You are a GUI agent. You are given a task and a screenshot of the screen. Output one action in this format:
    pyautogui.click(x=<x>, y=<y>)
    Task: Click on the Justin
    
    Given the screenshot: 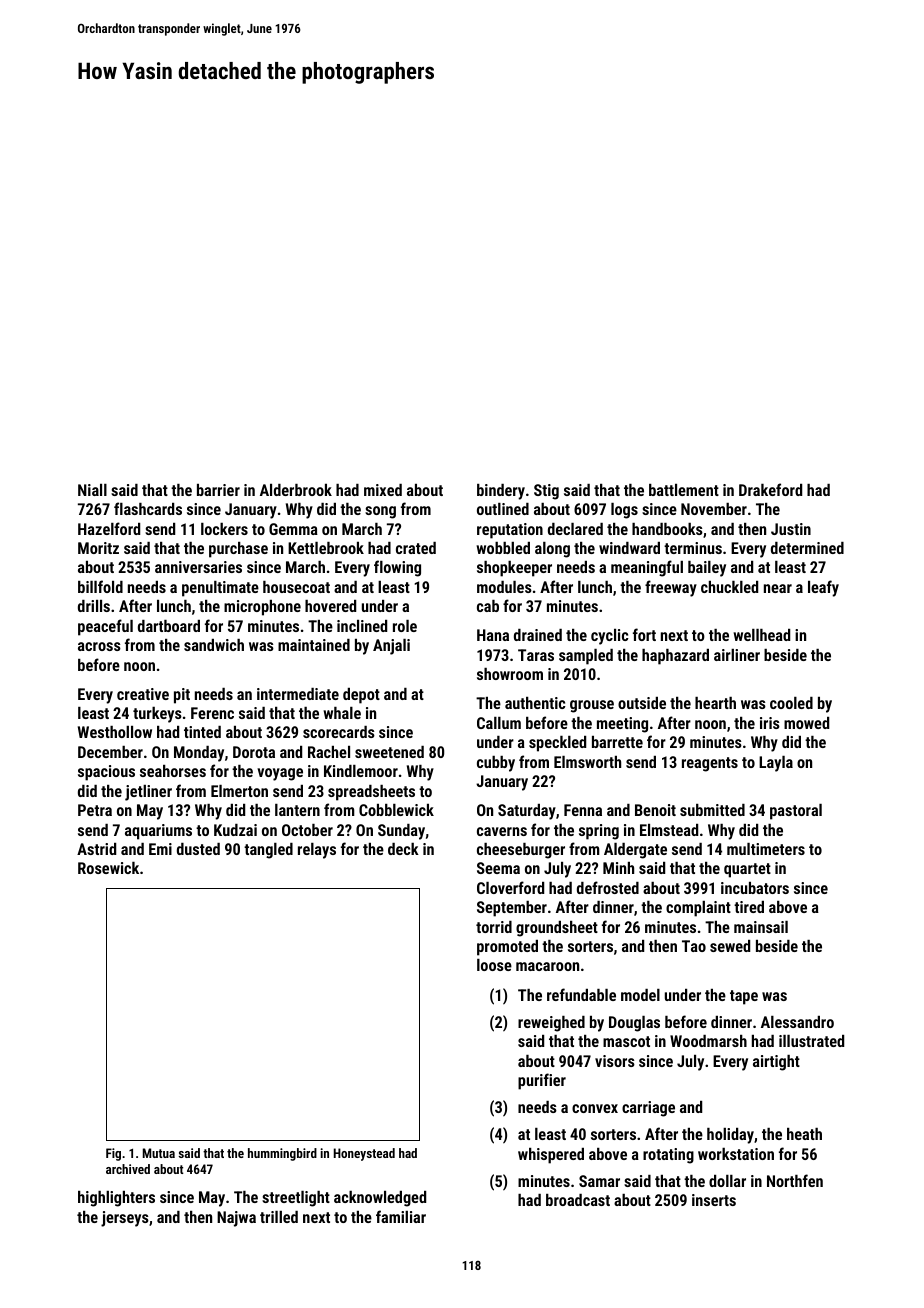 What is the action you would take?
    pyautogui.click(x=791, y=529)
